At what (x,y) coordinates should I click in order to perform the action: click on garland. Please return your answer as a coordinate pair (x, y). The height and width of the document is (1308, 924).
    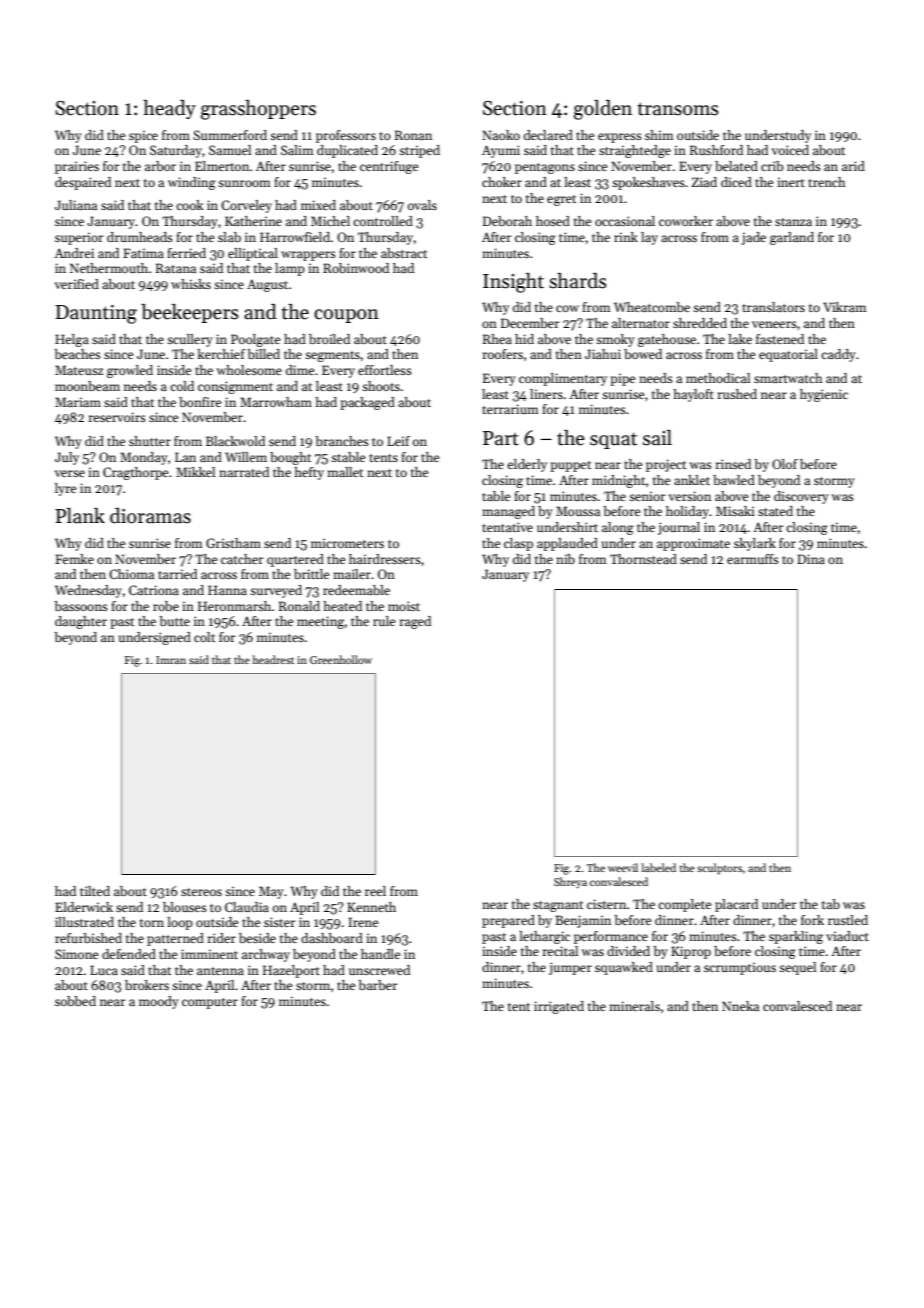
    Looking at the image, I should click on (792, 238).
